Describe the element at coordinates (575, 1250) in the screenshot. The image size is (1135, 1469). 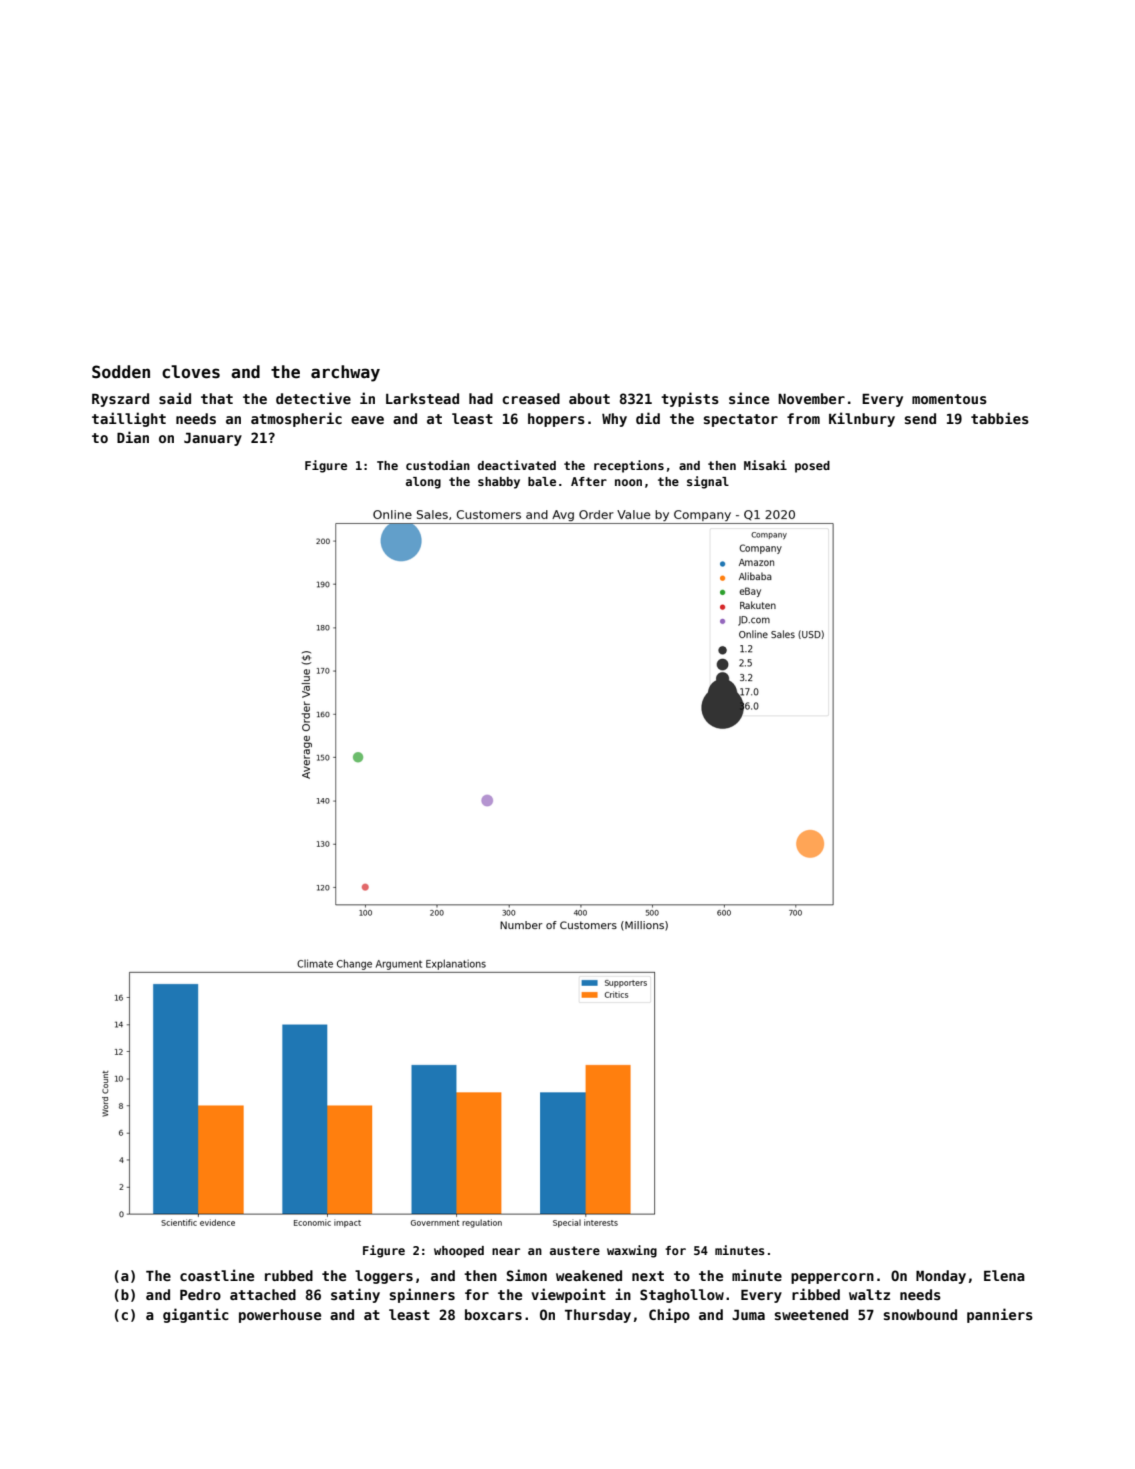
I see `austere` at that location.
